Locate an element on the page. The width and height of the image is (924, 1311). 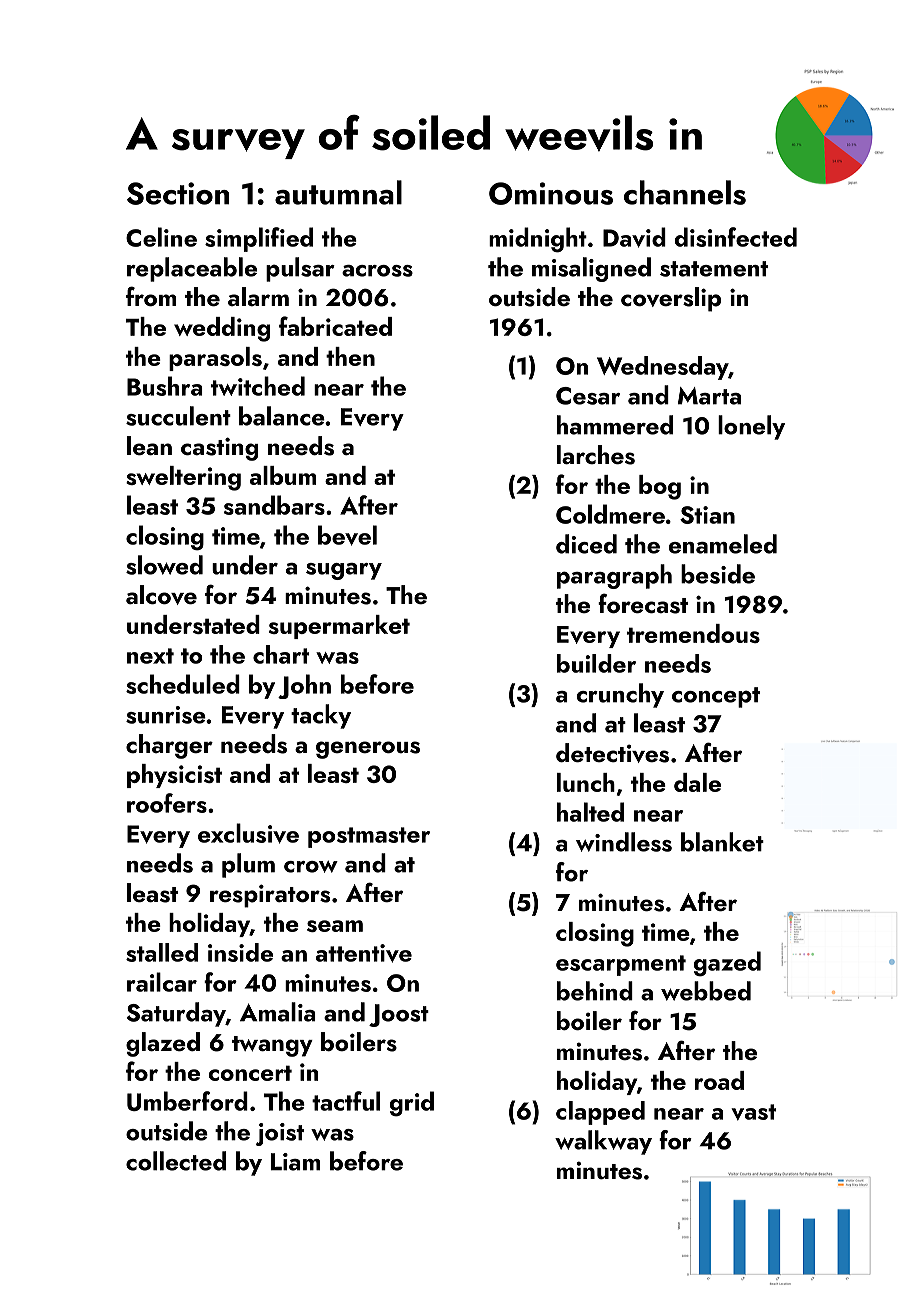
charger is located at coordinates (169, 746).
